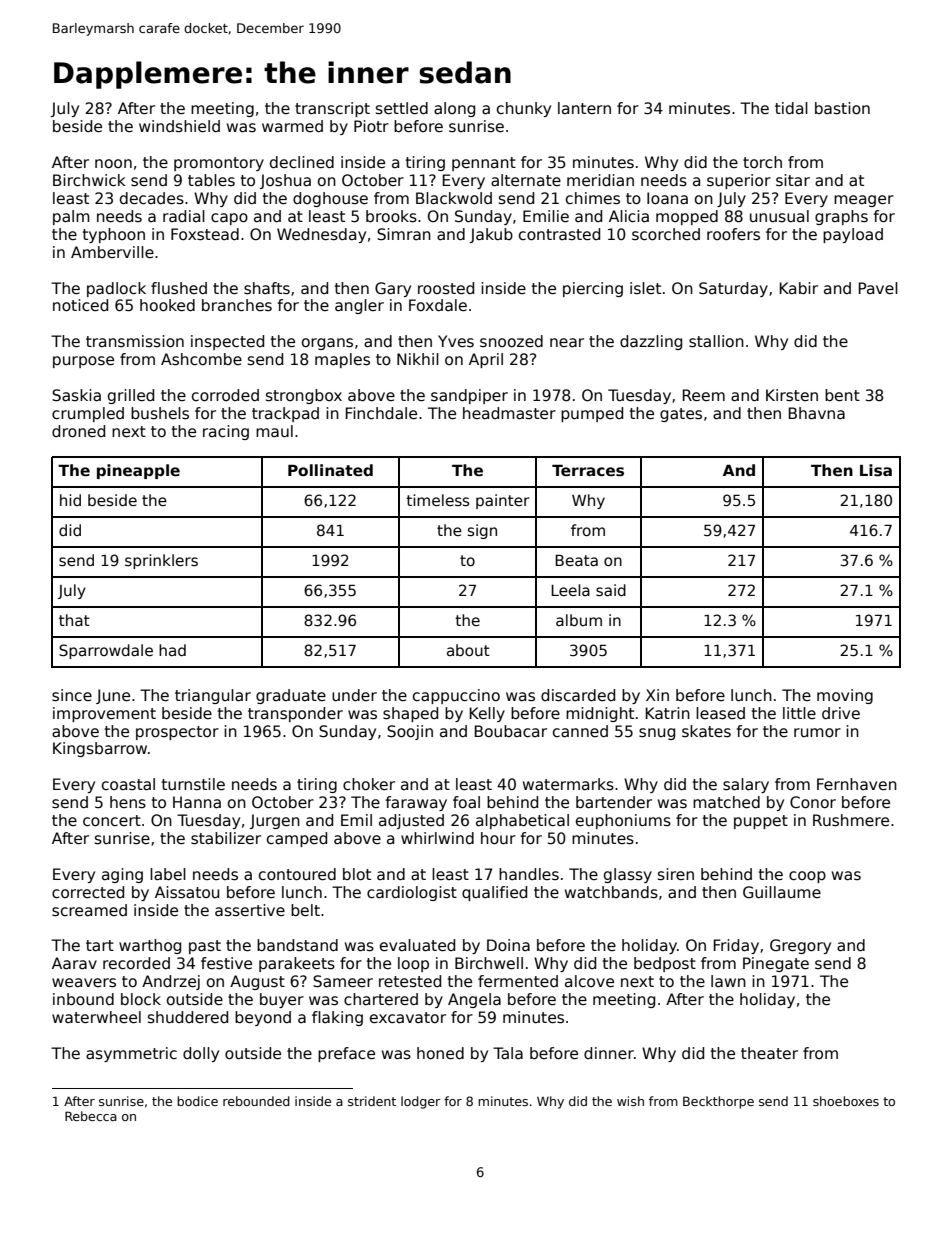  I want to click on windshield, so click(179, 126).
